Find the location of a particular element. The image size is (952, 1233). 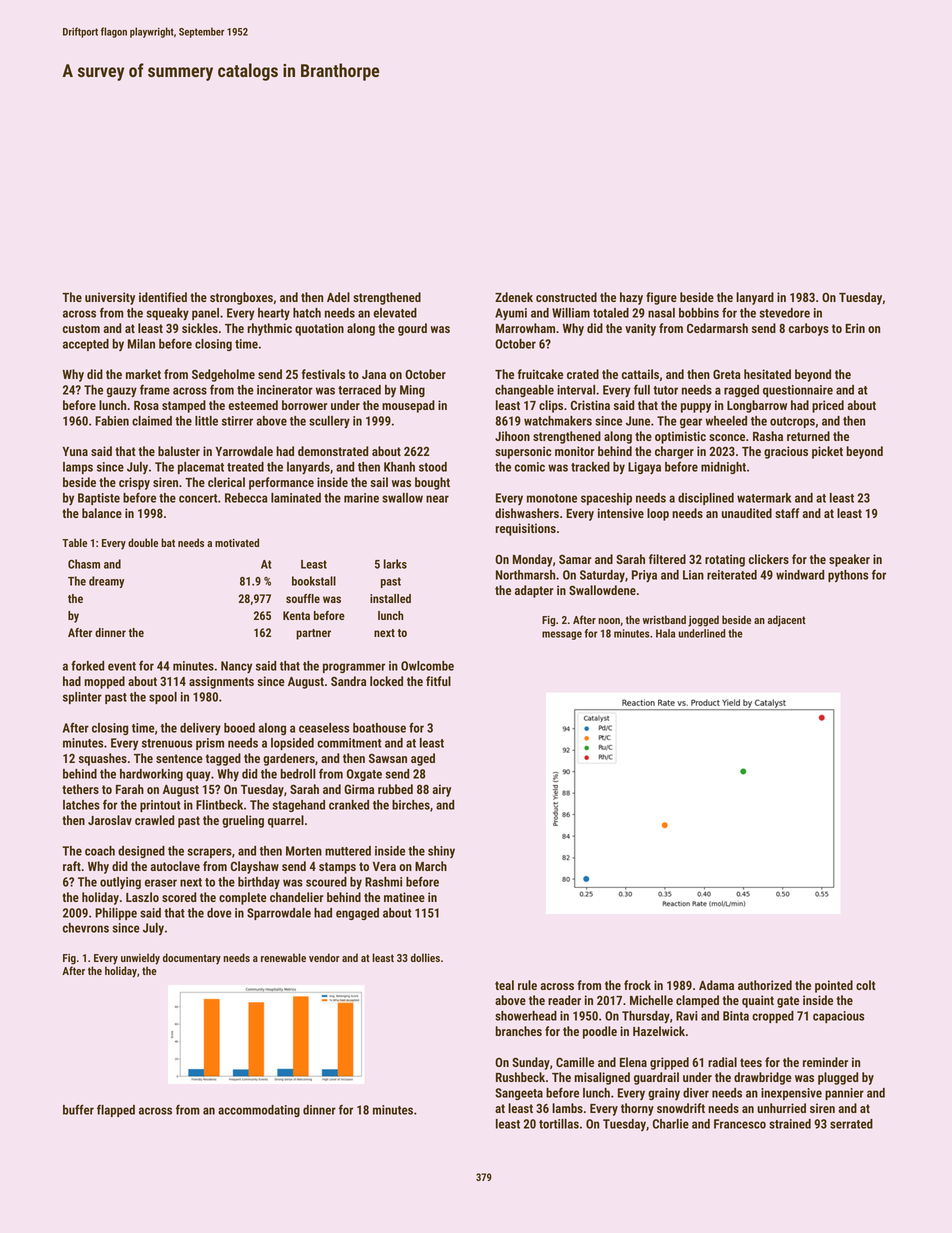

terraced is located at coordinates (359, 390).
